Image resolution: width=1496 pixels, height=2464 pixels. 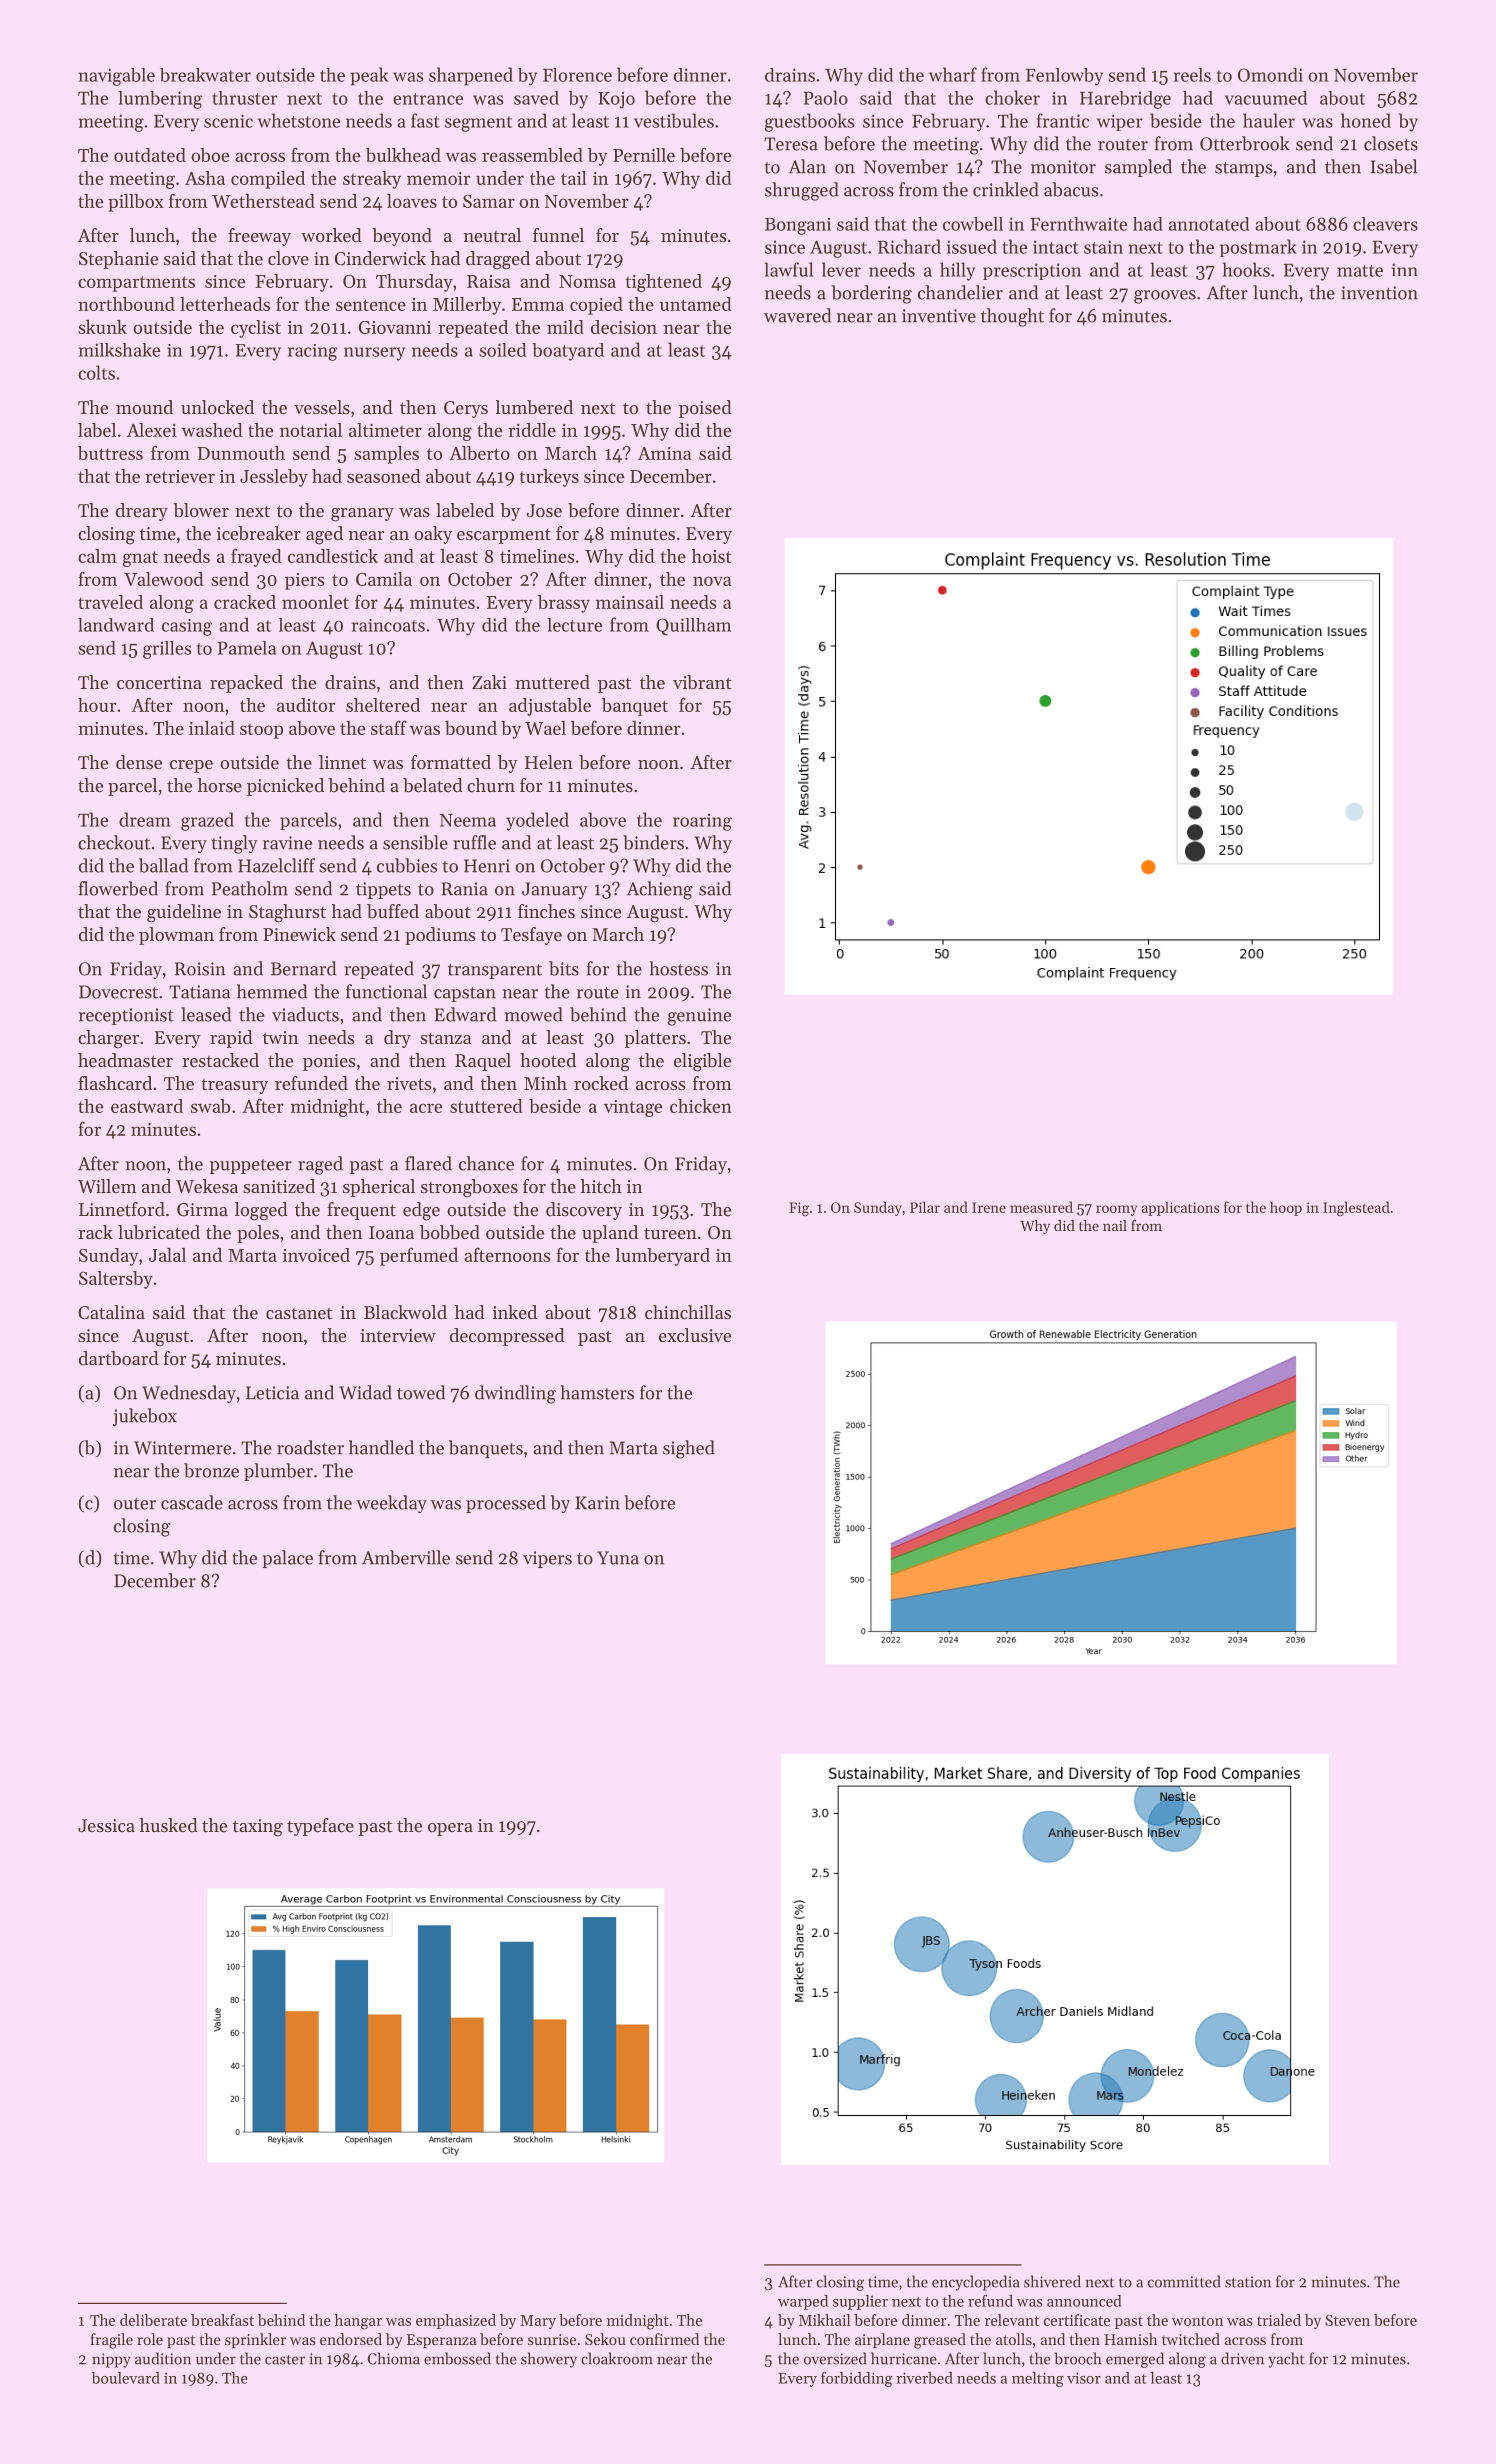 I want to click on opera, so click(x=450, y=1829).
